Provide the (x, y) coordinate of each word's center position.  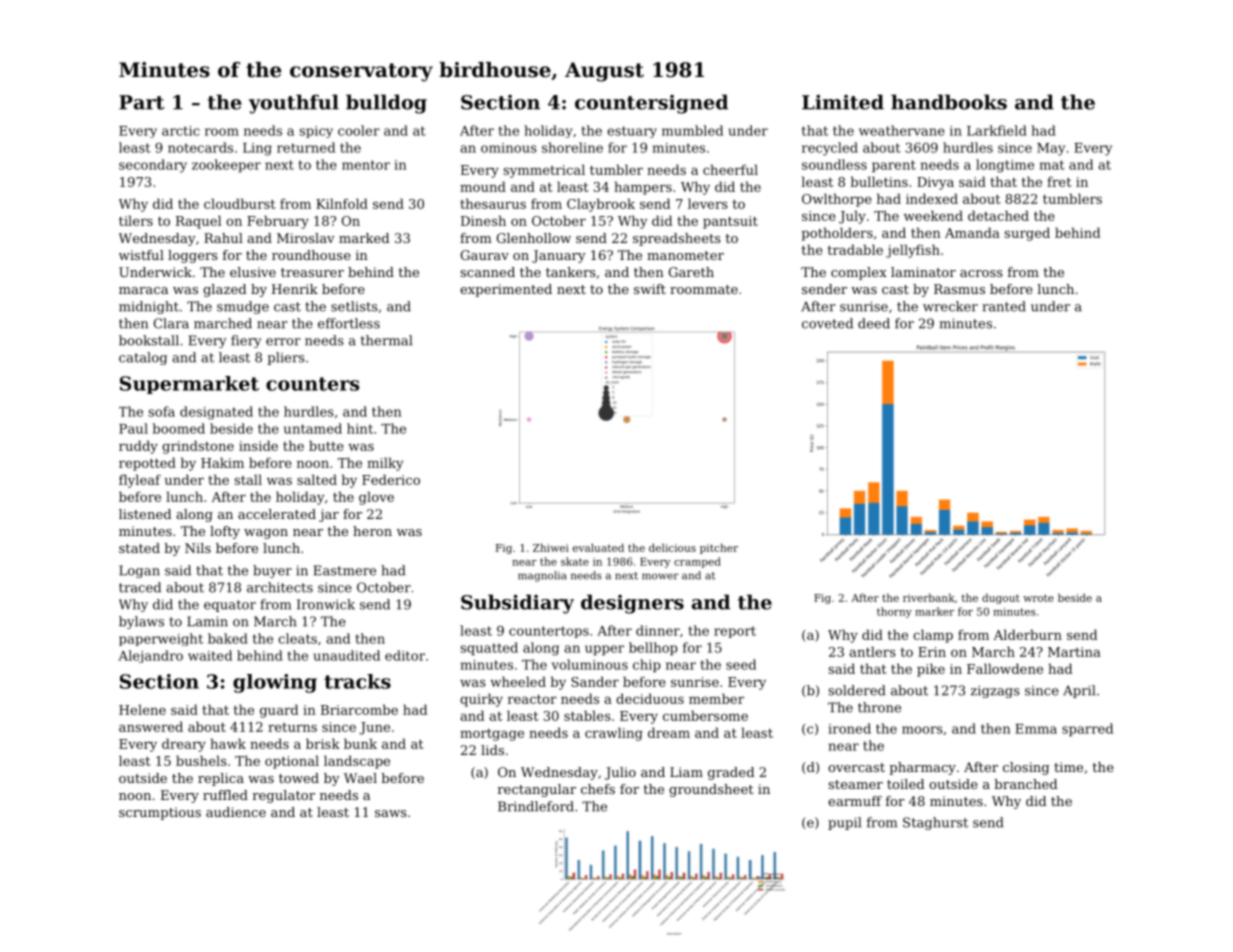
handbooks (949, 102)
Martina (1074, 652)
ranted (1004, 306)
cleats (297, 638)
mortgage (492, 735)
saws (391, 813)
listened (145, 514)
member (716, 698)
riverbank (929, 597)
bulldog (386, 104)
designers (632, 604)
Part (141, 102)
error (283, 342)
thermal (387, 340)
